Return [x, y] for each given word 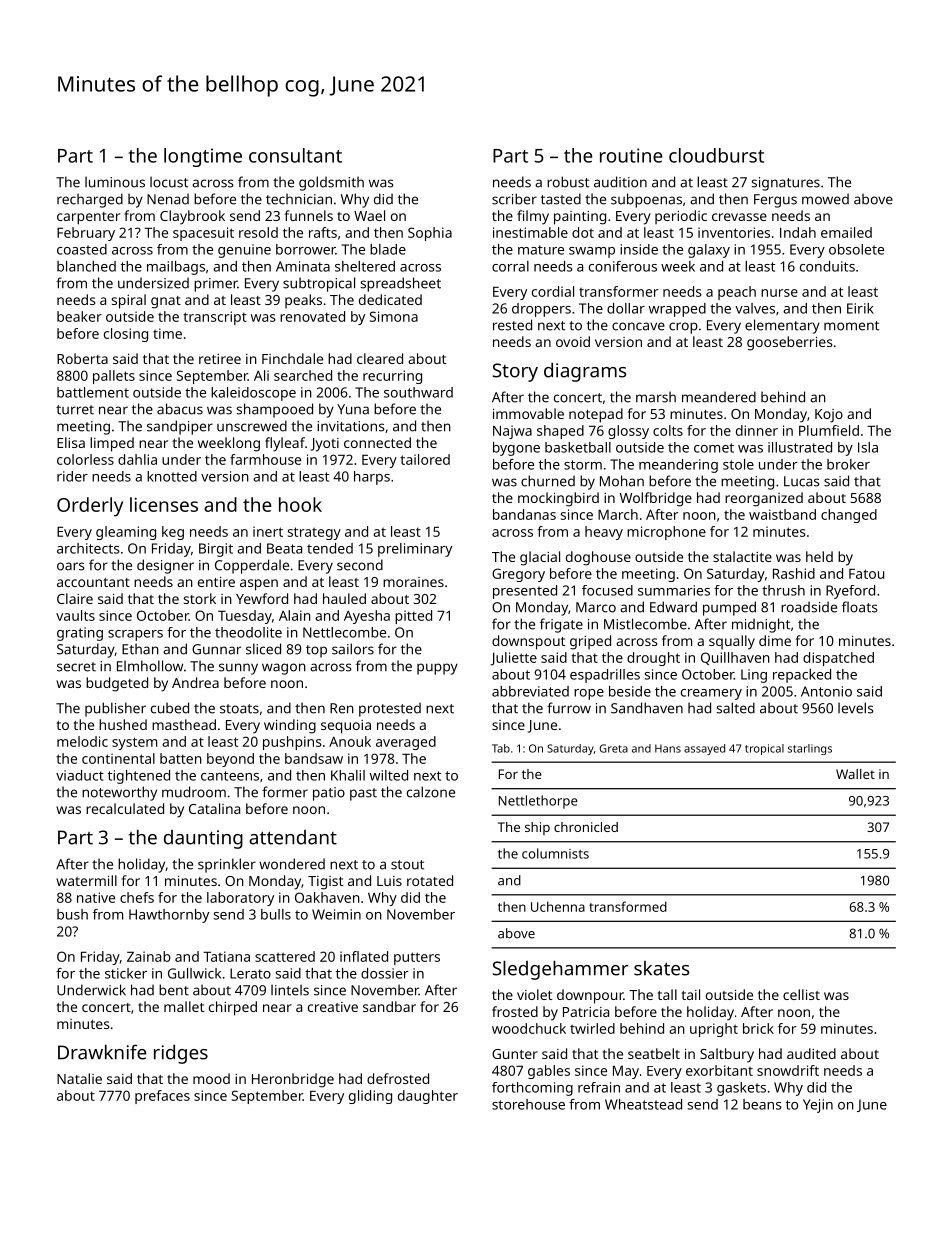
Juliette [513, 659]
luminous [115, 182]
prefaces [162, 1097]
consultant [295, 155]
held [819, 556]
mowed [825, 199]
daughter [428, 1097]
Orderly [90, 507]
